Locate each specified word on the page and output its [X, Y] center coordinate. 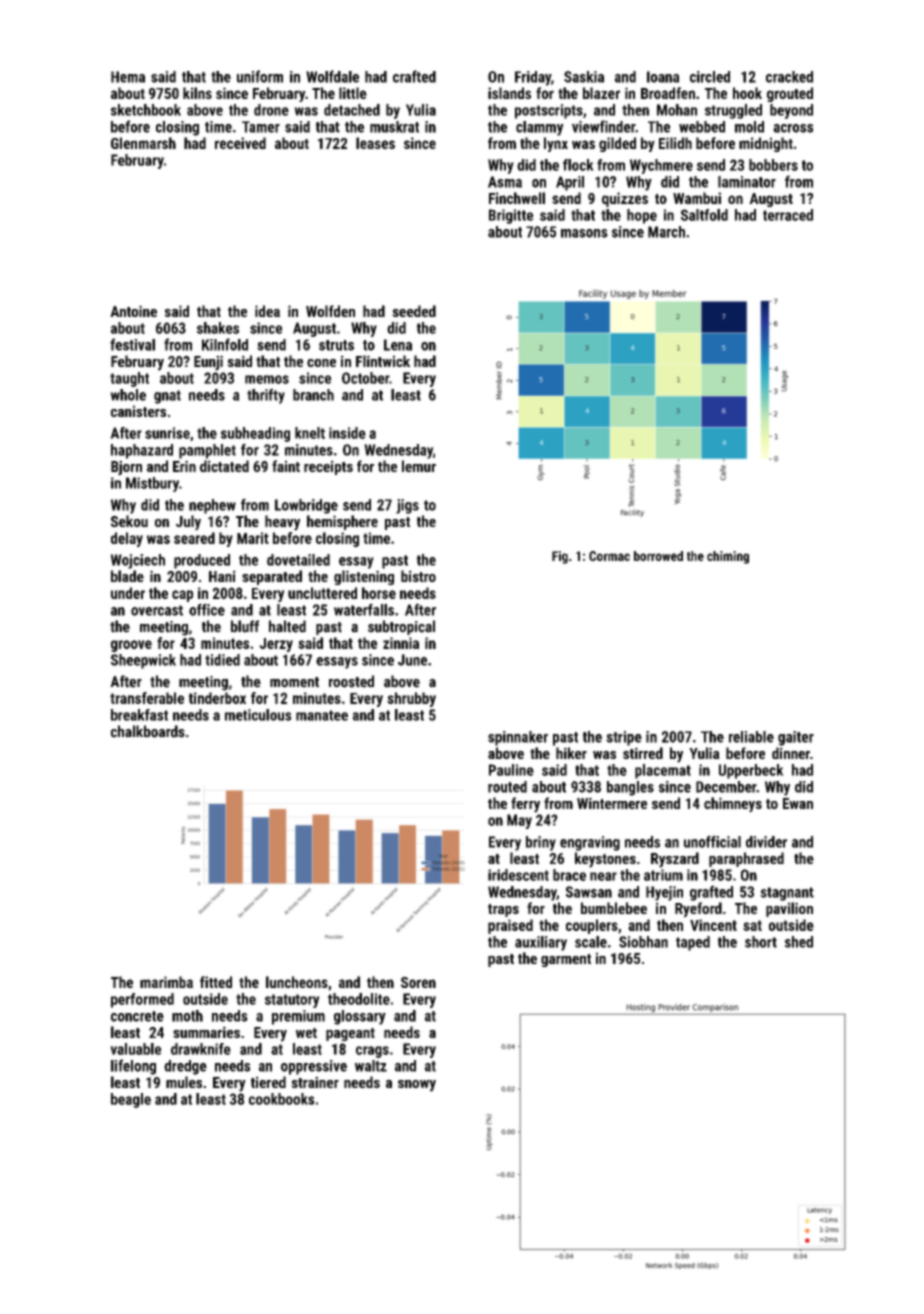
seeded [414, 311]
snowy [417, 1086]
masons [584, 233]
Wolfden [330, 311]
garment [566, 960]
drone [271, 110]
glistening [364, 577]
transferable [147, 698]
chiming [728, 557]
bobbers [773, 165]
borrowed [658, 556]
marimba [166, 982]
